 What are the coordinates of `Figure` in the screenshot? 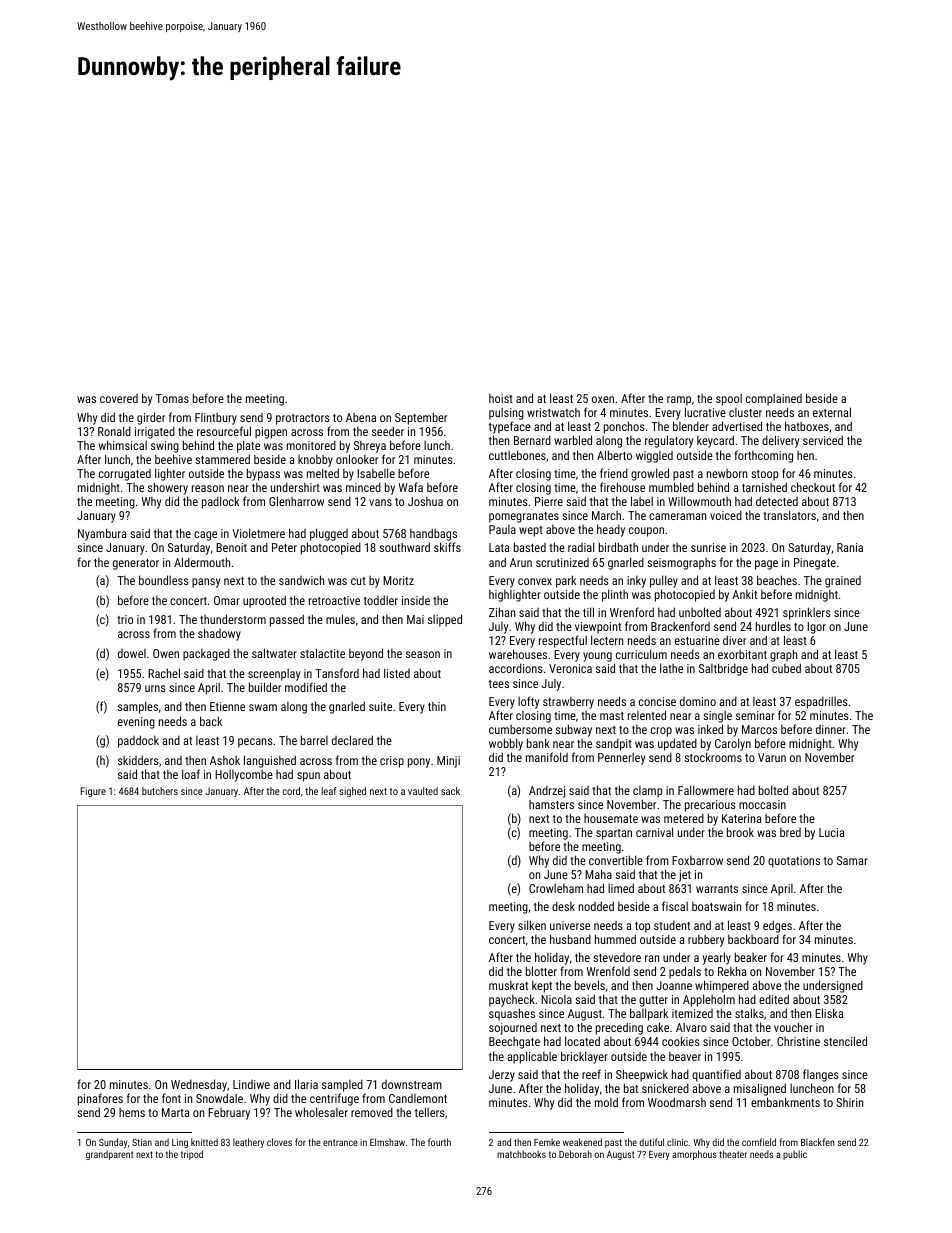 It's located at (93, 792).
